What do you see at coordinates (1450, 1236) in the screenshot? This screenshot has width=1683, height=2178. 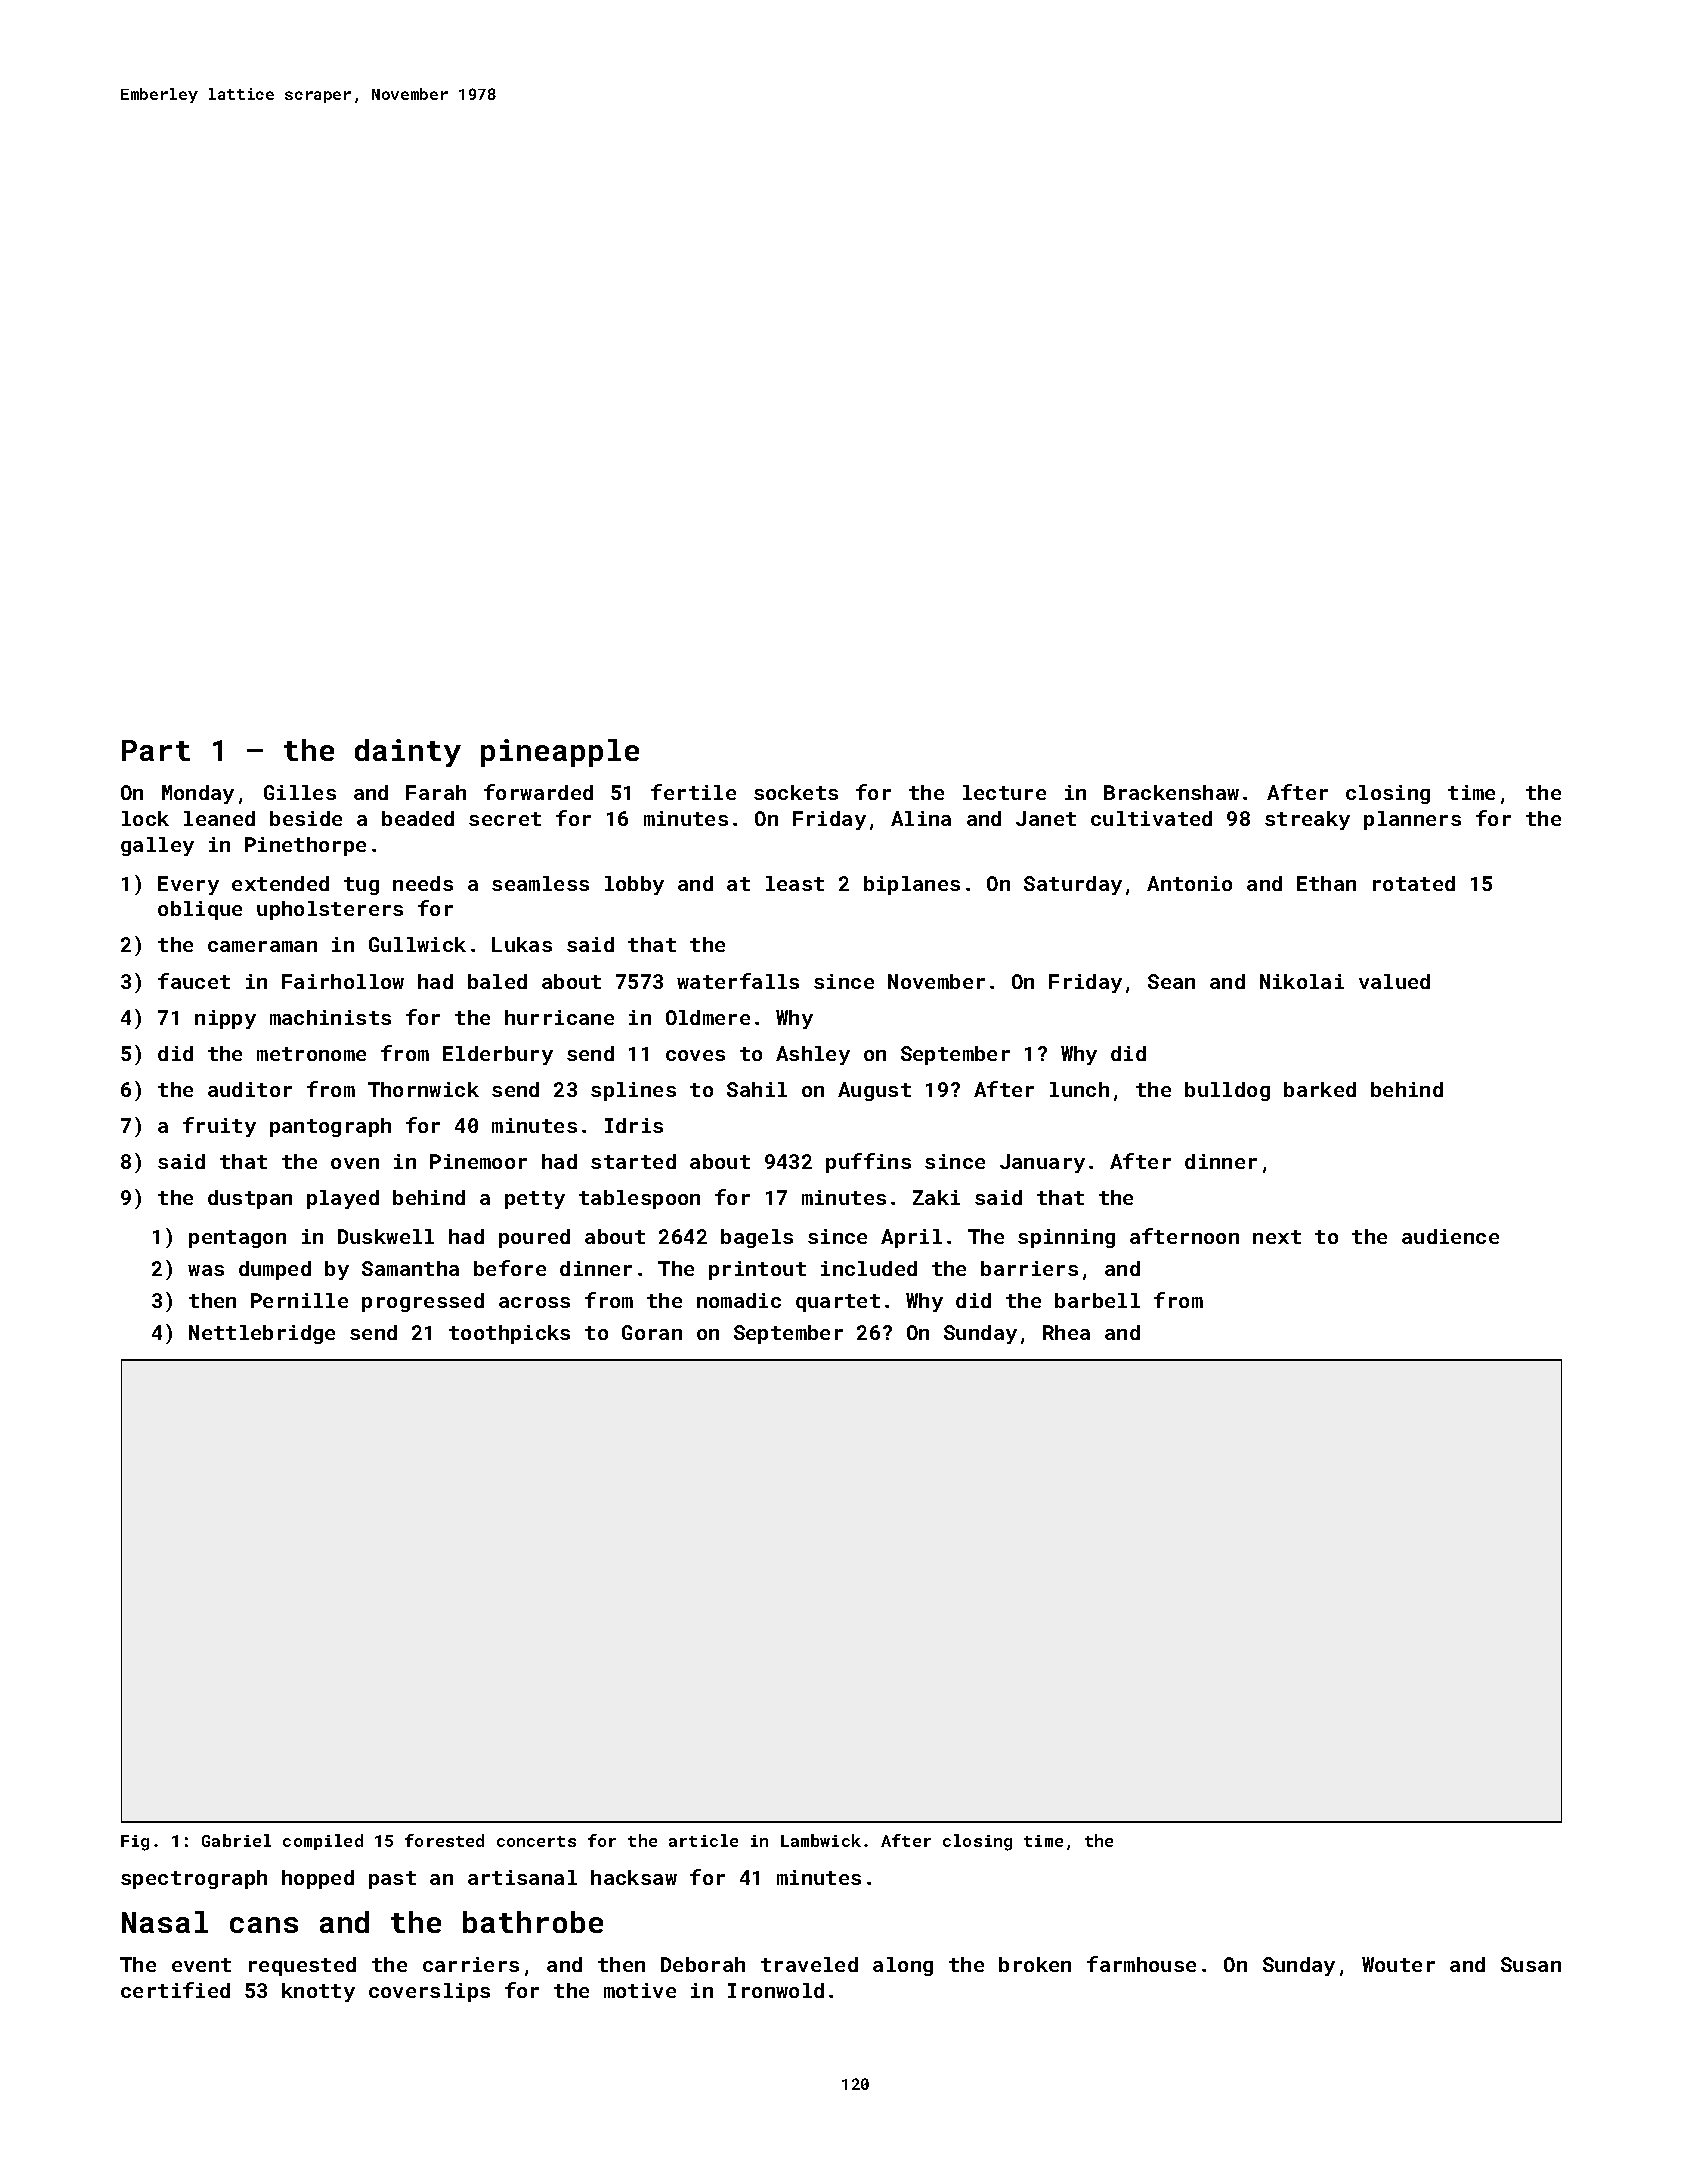 I see `audience` at bounding box center [1450, 1236].
